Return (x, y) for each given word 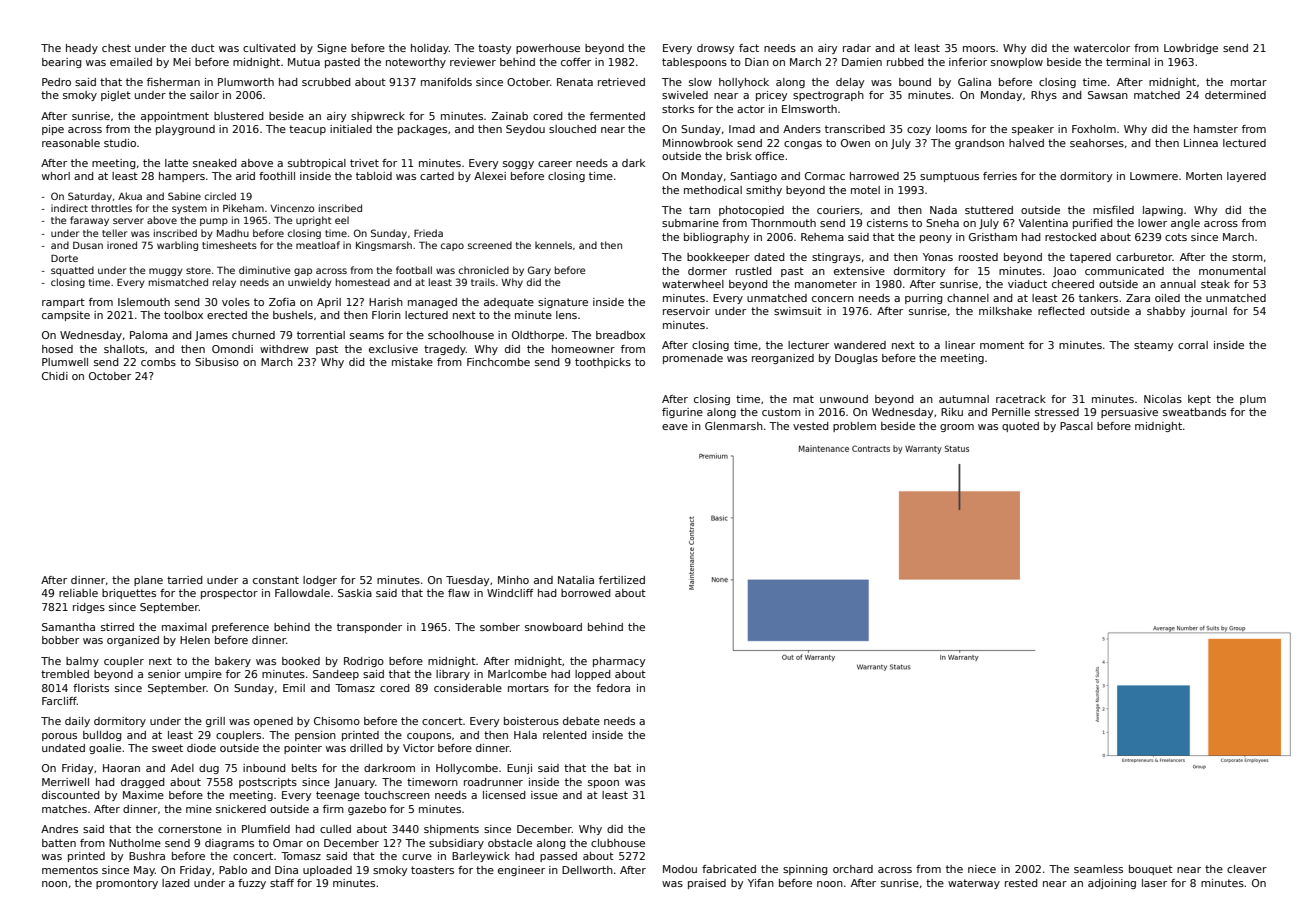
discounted (71, 795)
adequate (509, 303)
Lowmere (1154, 176)
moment (1002, 345)
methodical (713, 190)
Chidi (55, 376)
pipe (53, 130)
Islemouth (144, 302)
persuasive (1129, 413)
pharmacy (619, 662)
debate (581, 721)
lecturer (808, 345)
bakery (233, 662)
